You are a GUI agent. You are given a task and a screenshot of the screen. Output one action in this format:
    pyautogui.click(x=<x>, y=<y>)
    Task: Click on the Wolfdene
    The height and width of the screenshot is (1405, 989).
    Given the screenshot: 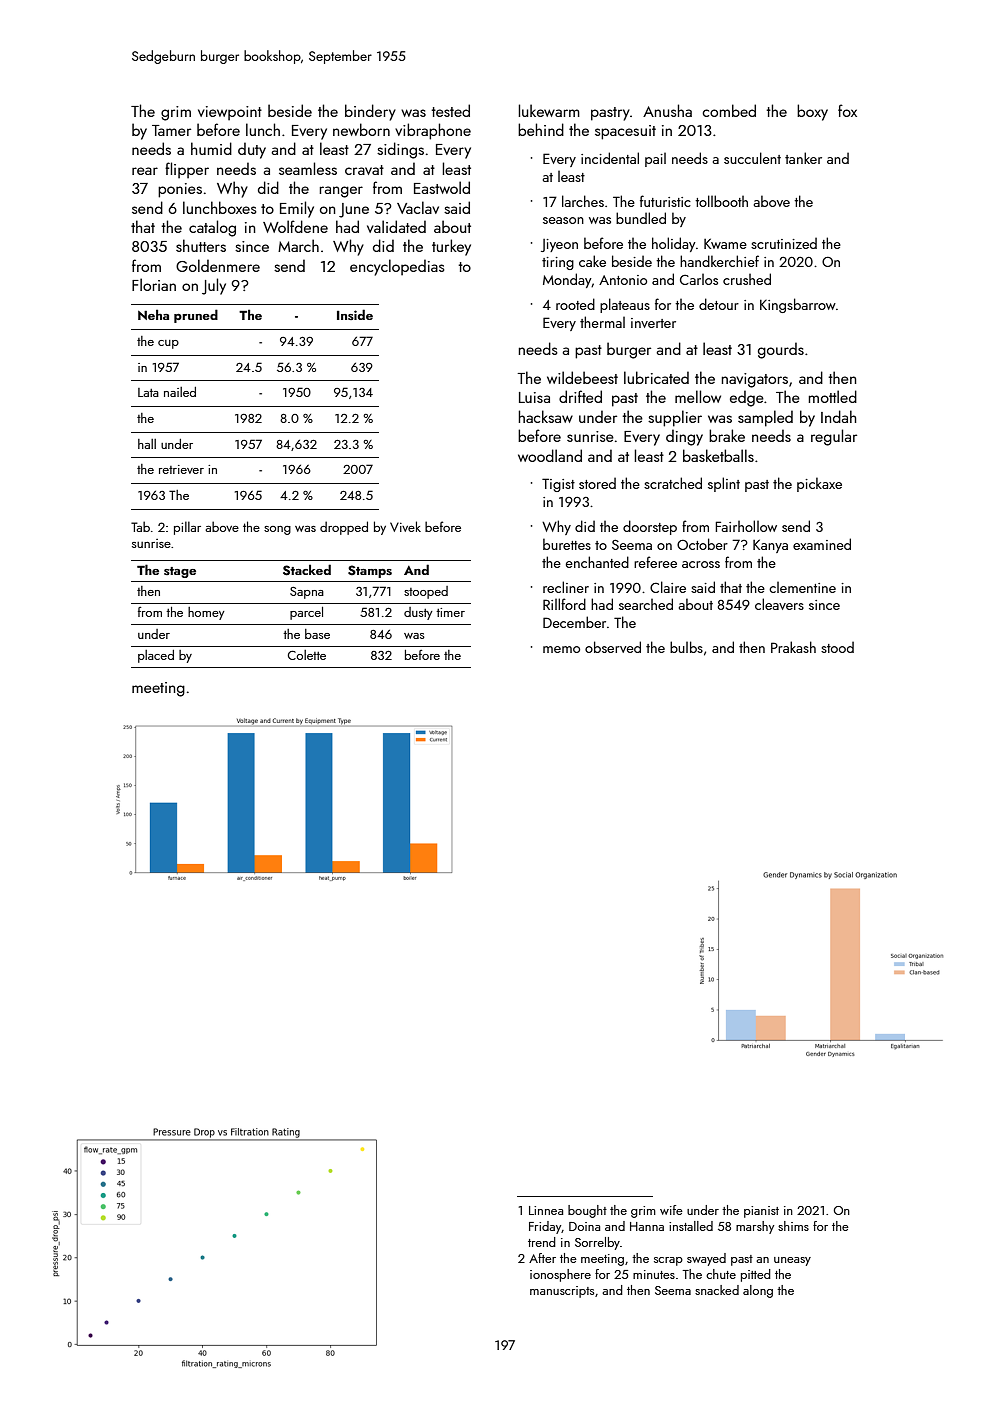 What is the action you would take?
    pyautogui.click(x=295, y=226)
